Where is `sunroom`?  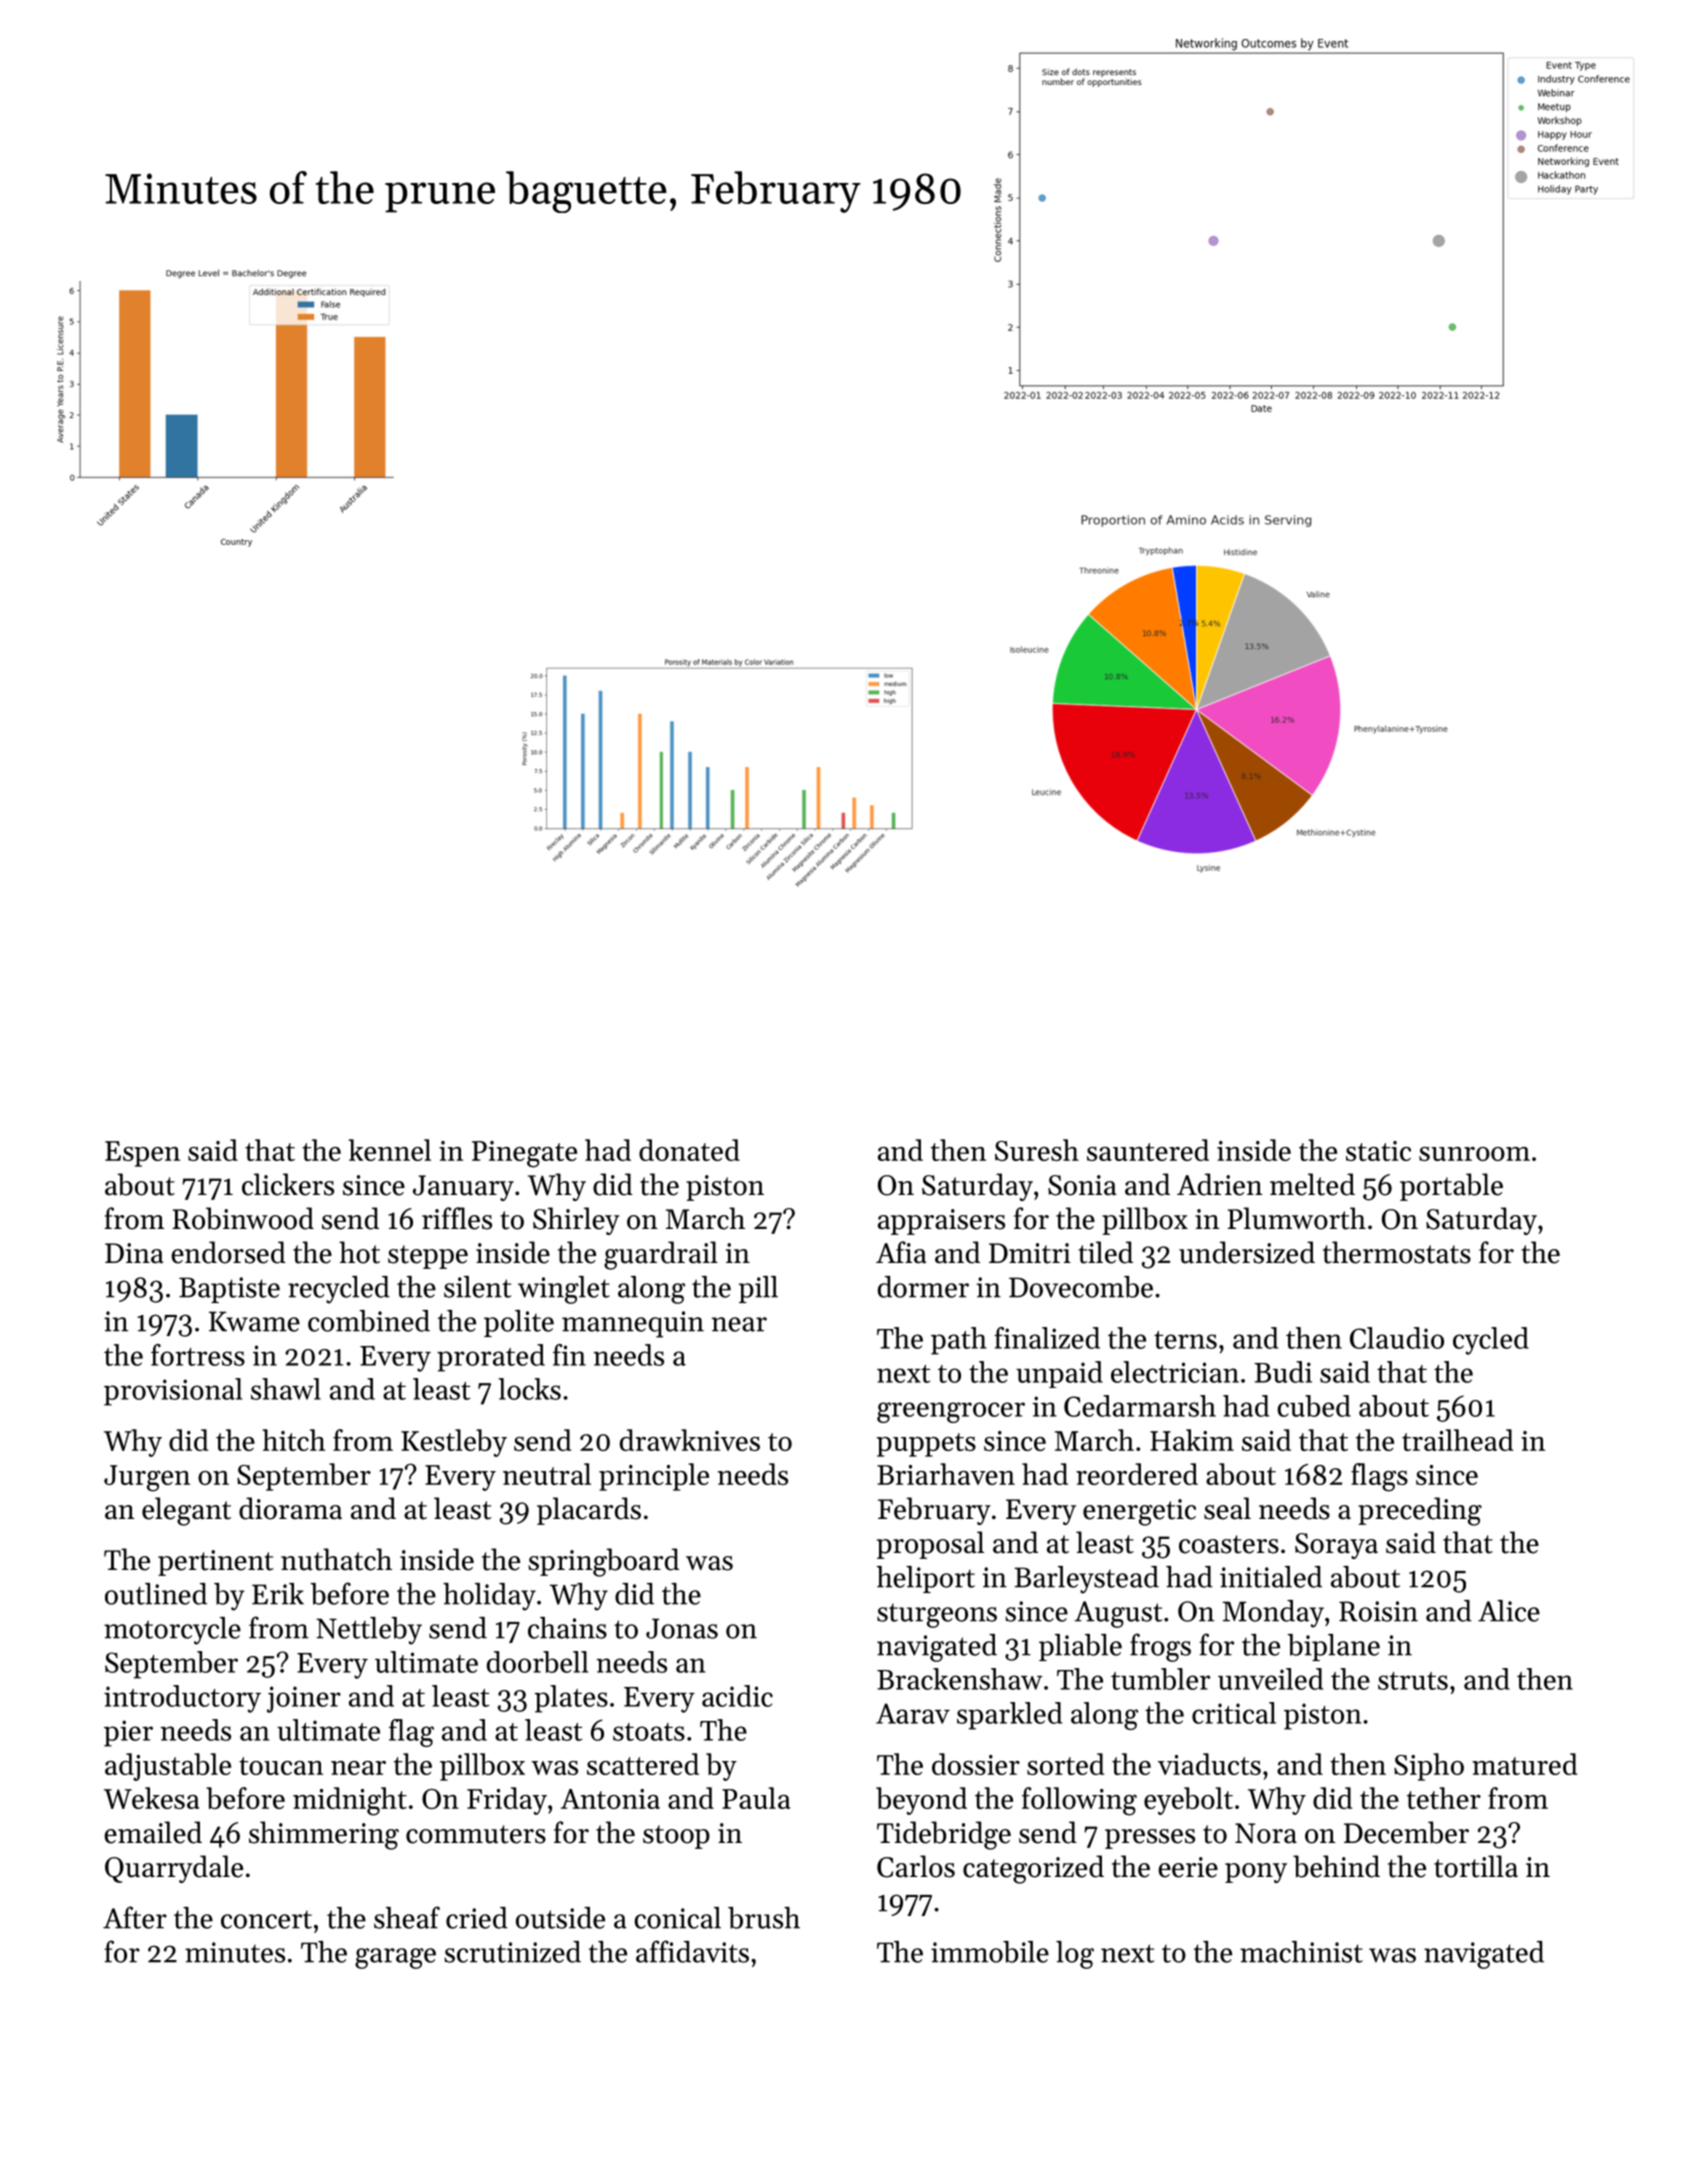 sunroom is located at coordinates (1474, 1154).
